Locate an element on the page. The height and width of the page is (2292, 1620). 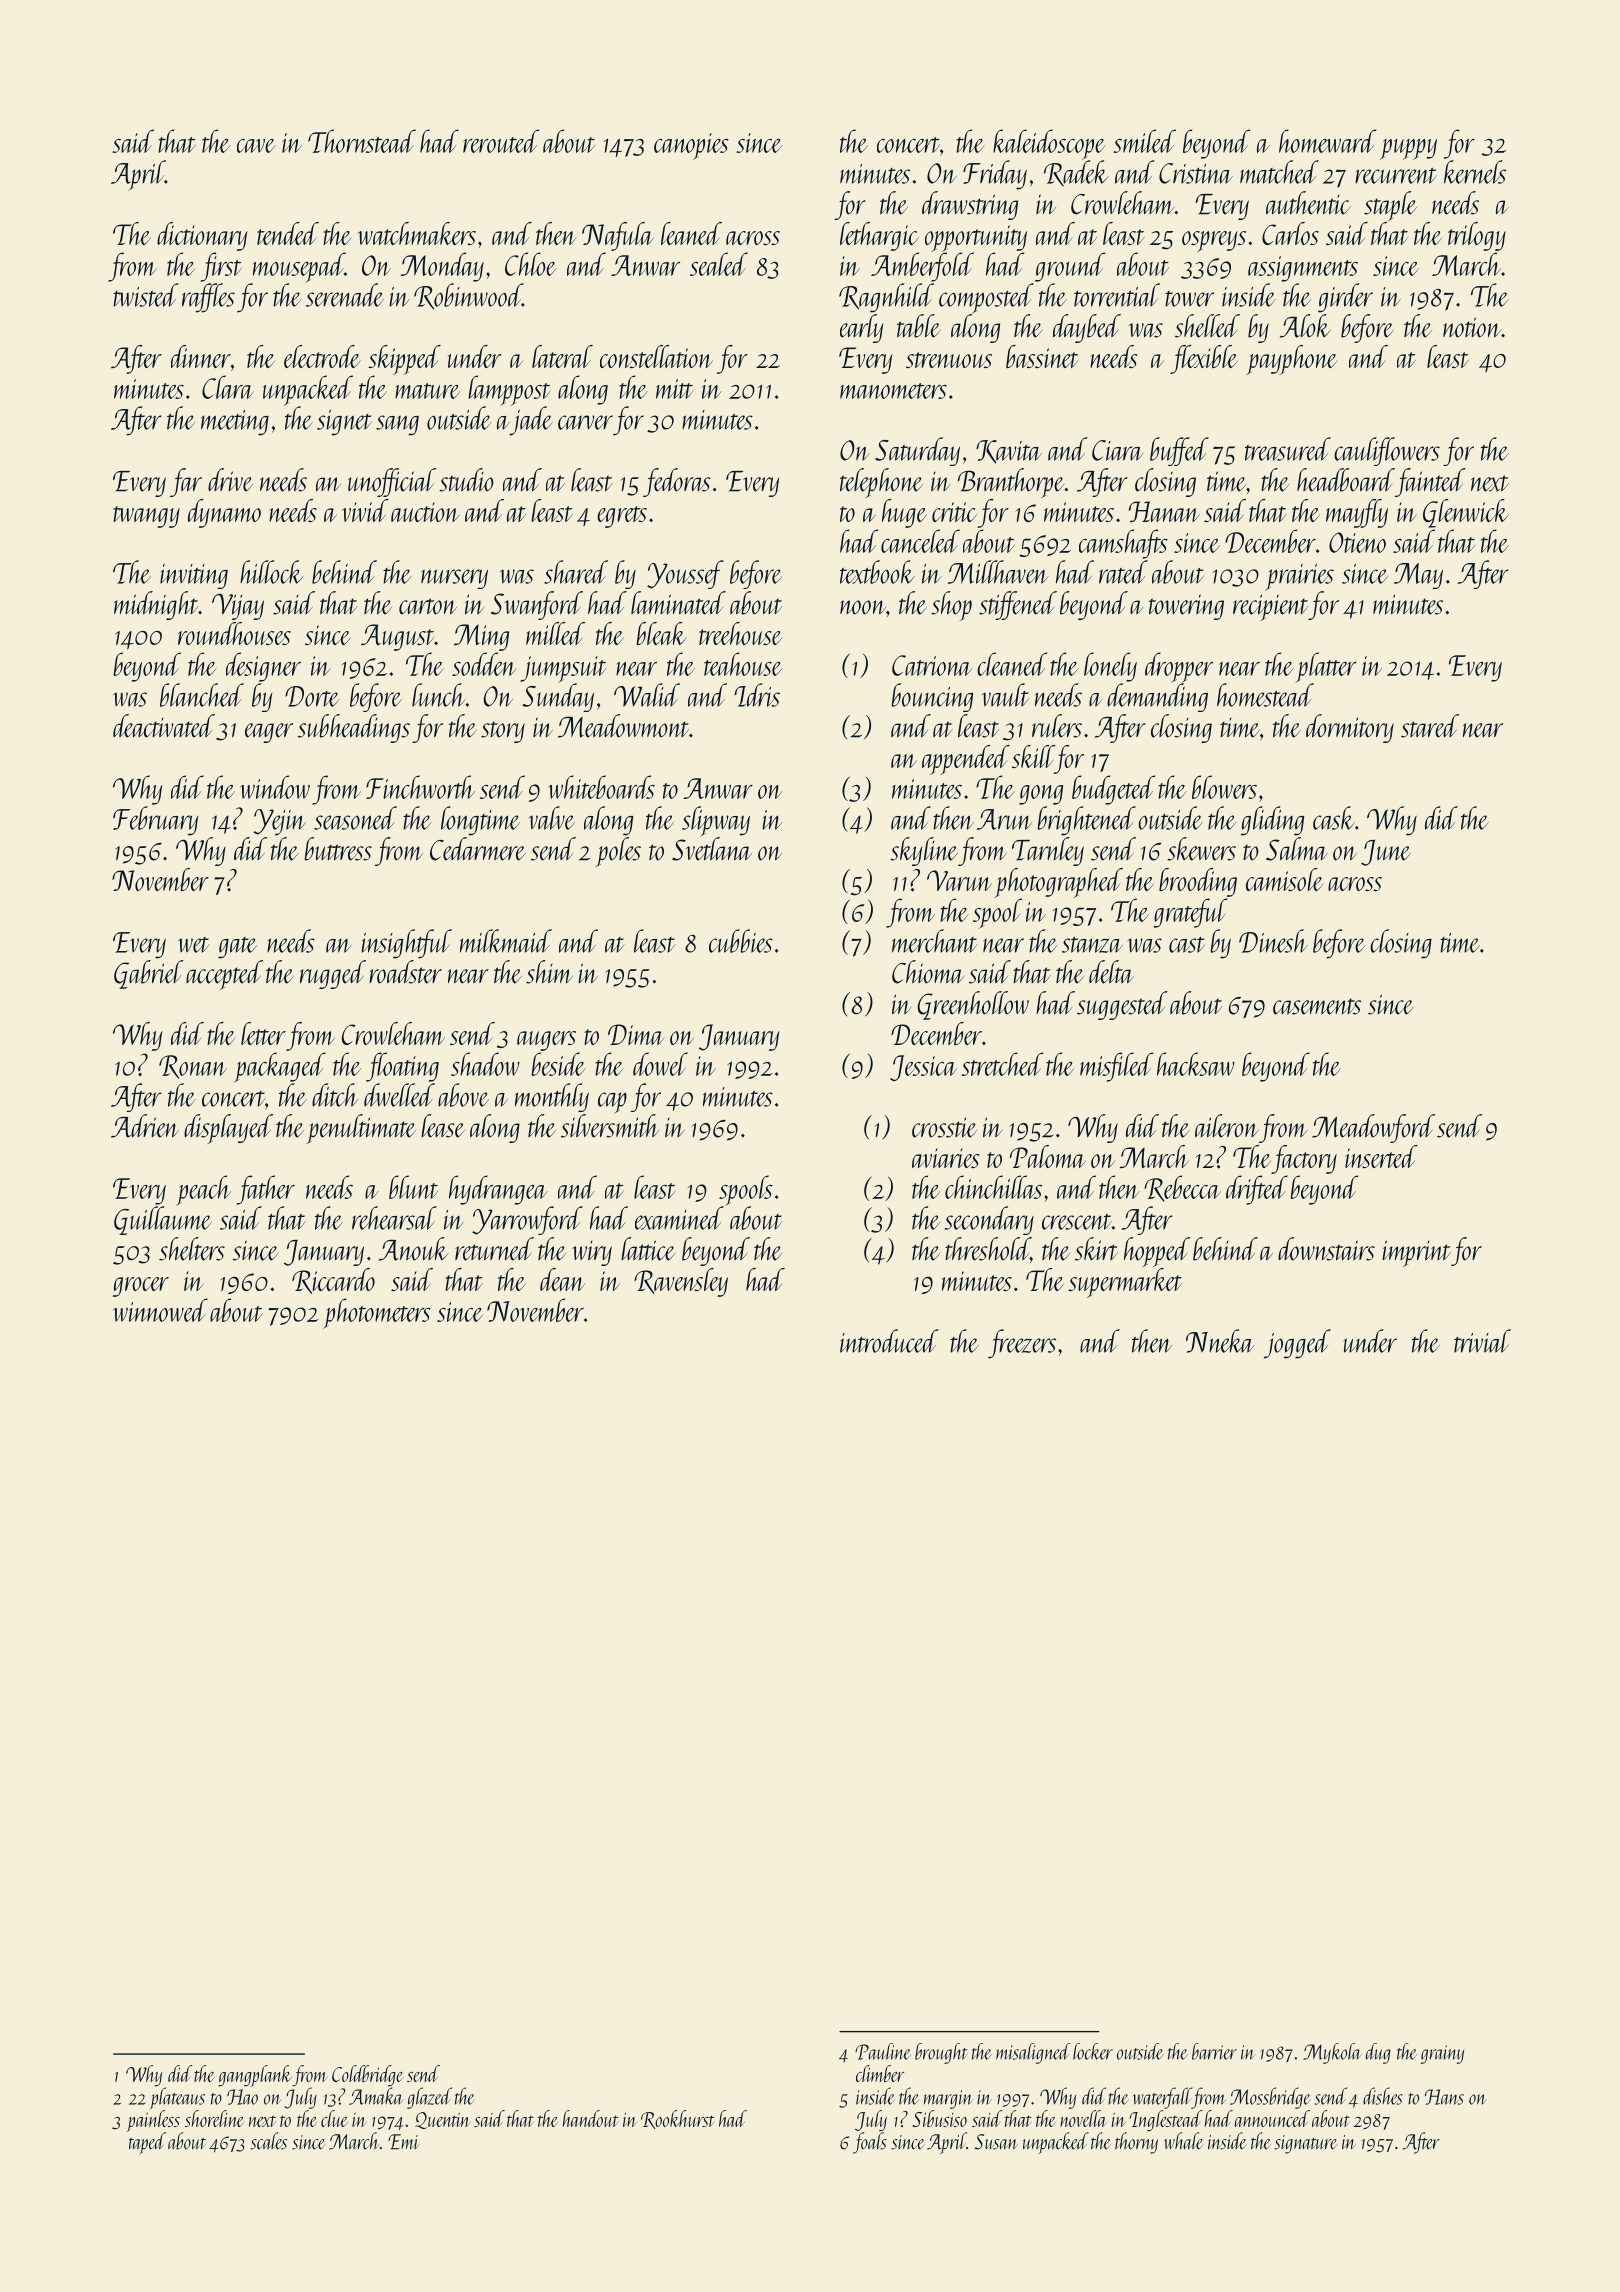
hydrangea is located at coordinates (498, 1190).
